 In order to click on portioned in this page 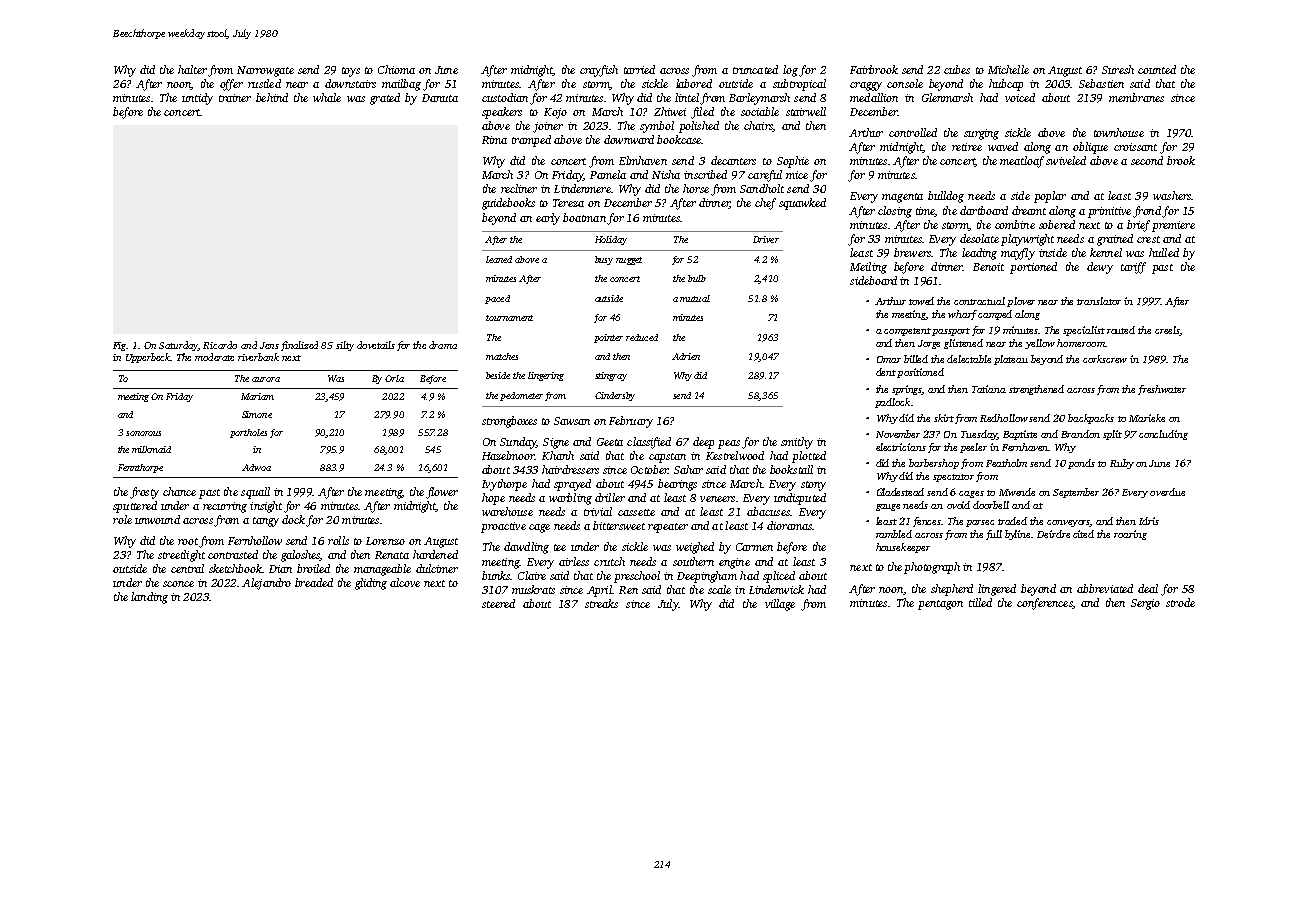, I will do `click(1033, 268)`.
